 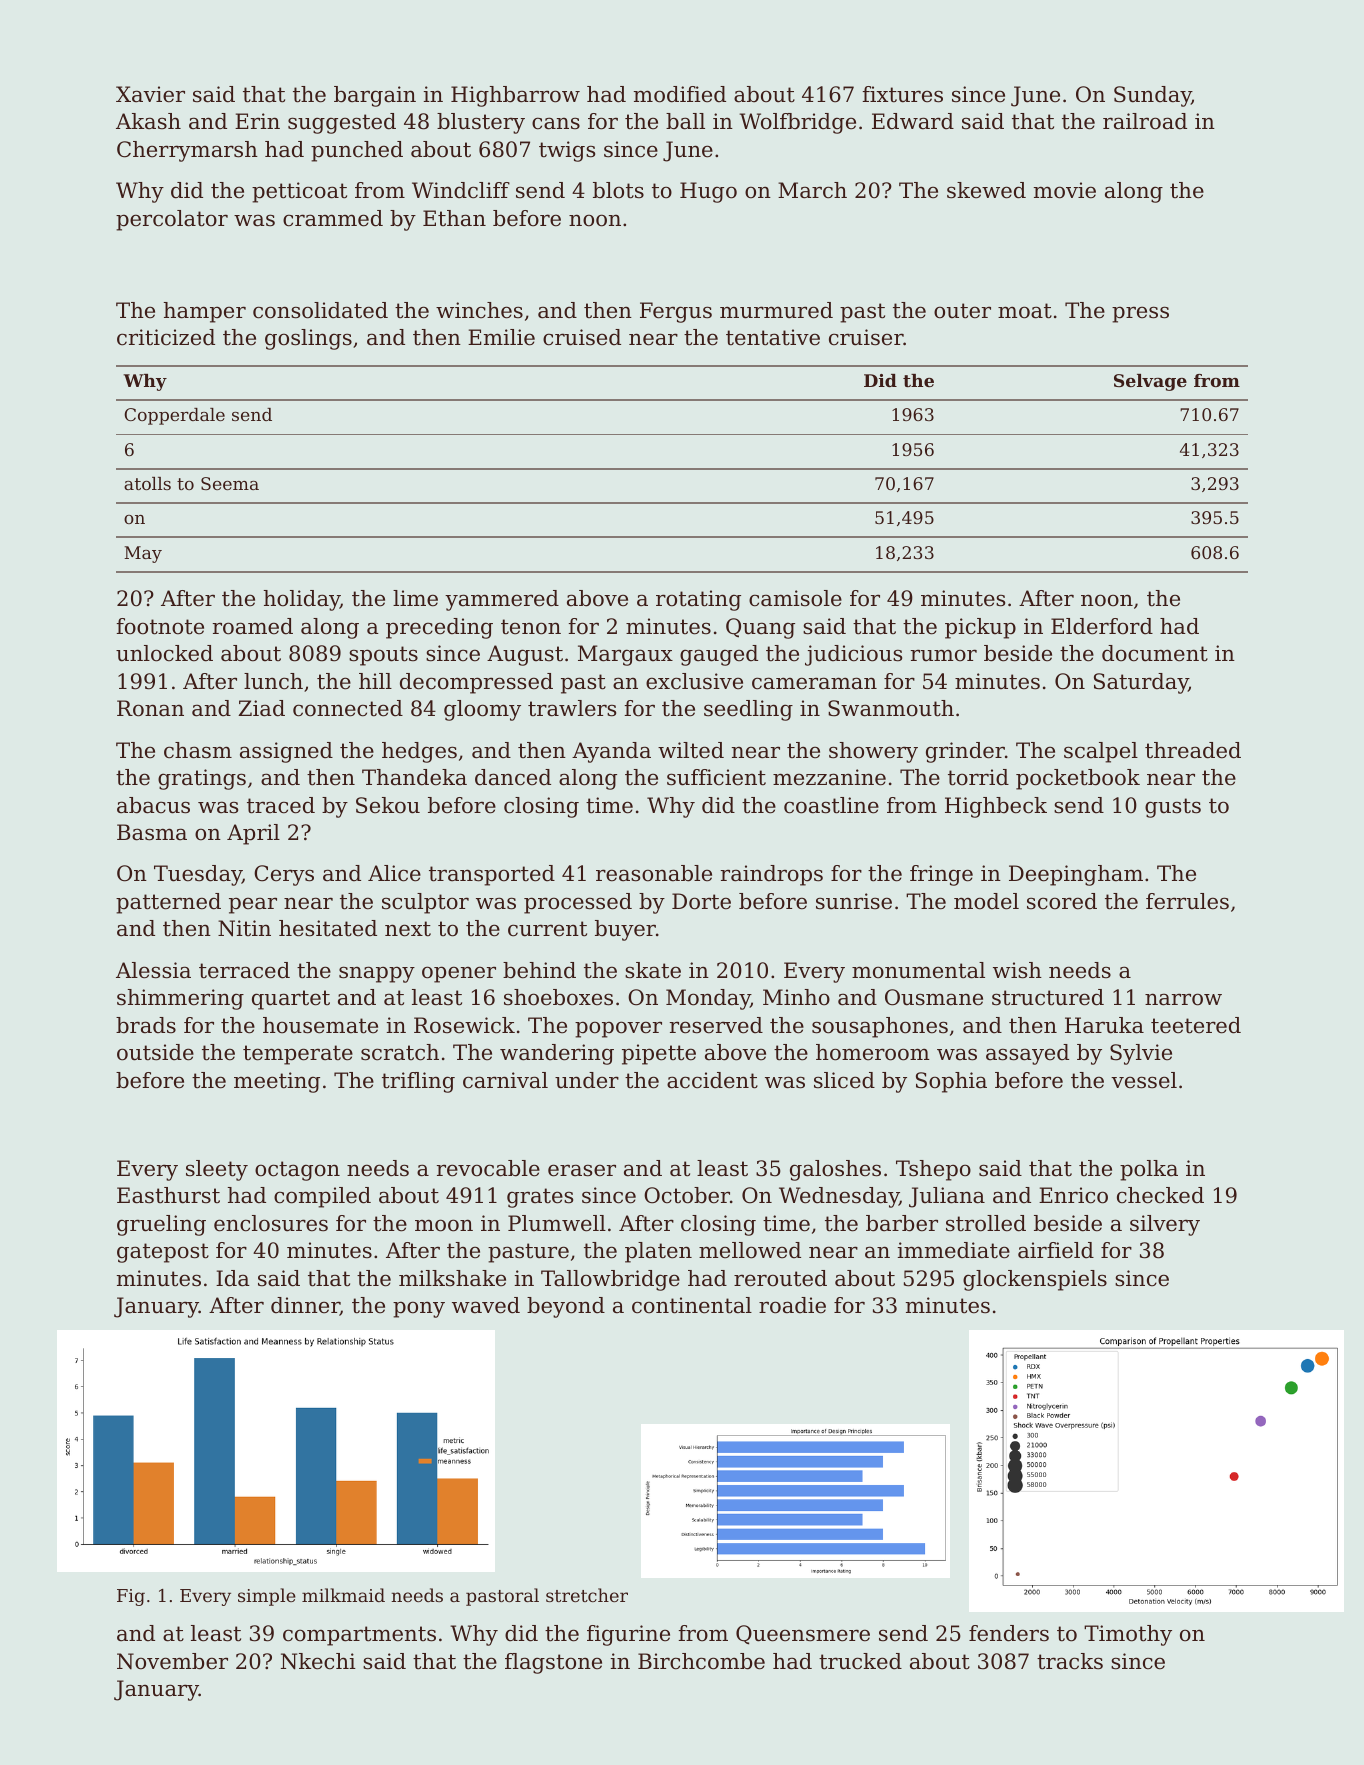 I want to click on murmured, so click(x=776, y=310).
